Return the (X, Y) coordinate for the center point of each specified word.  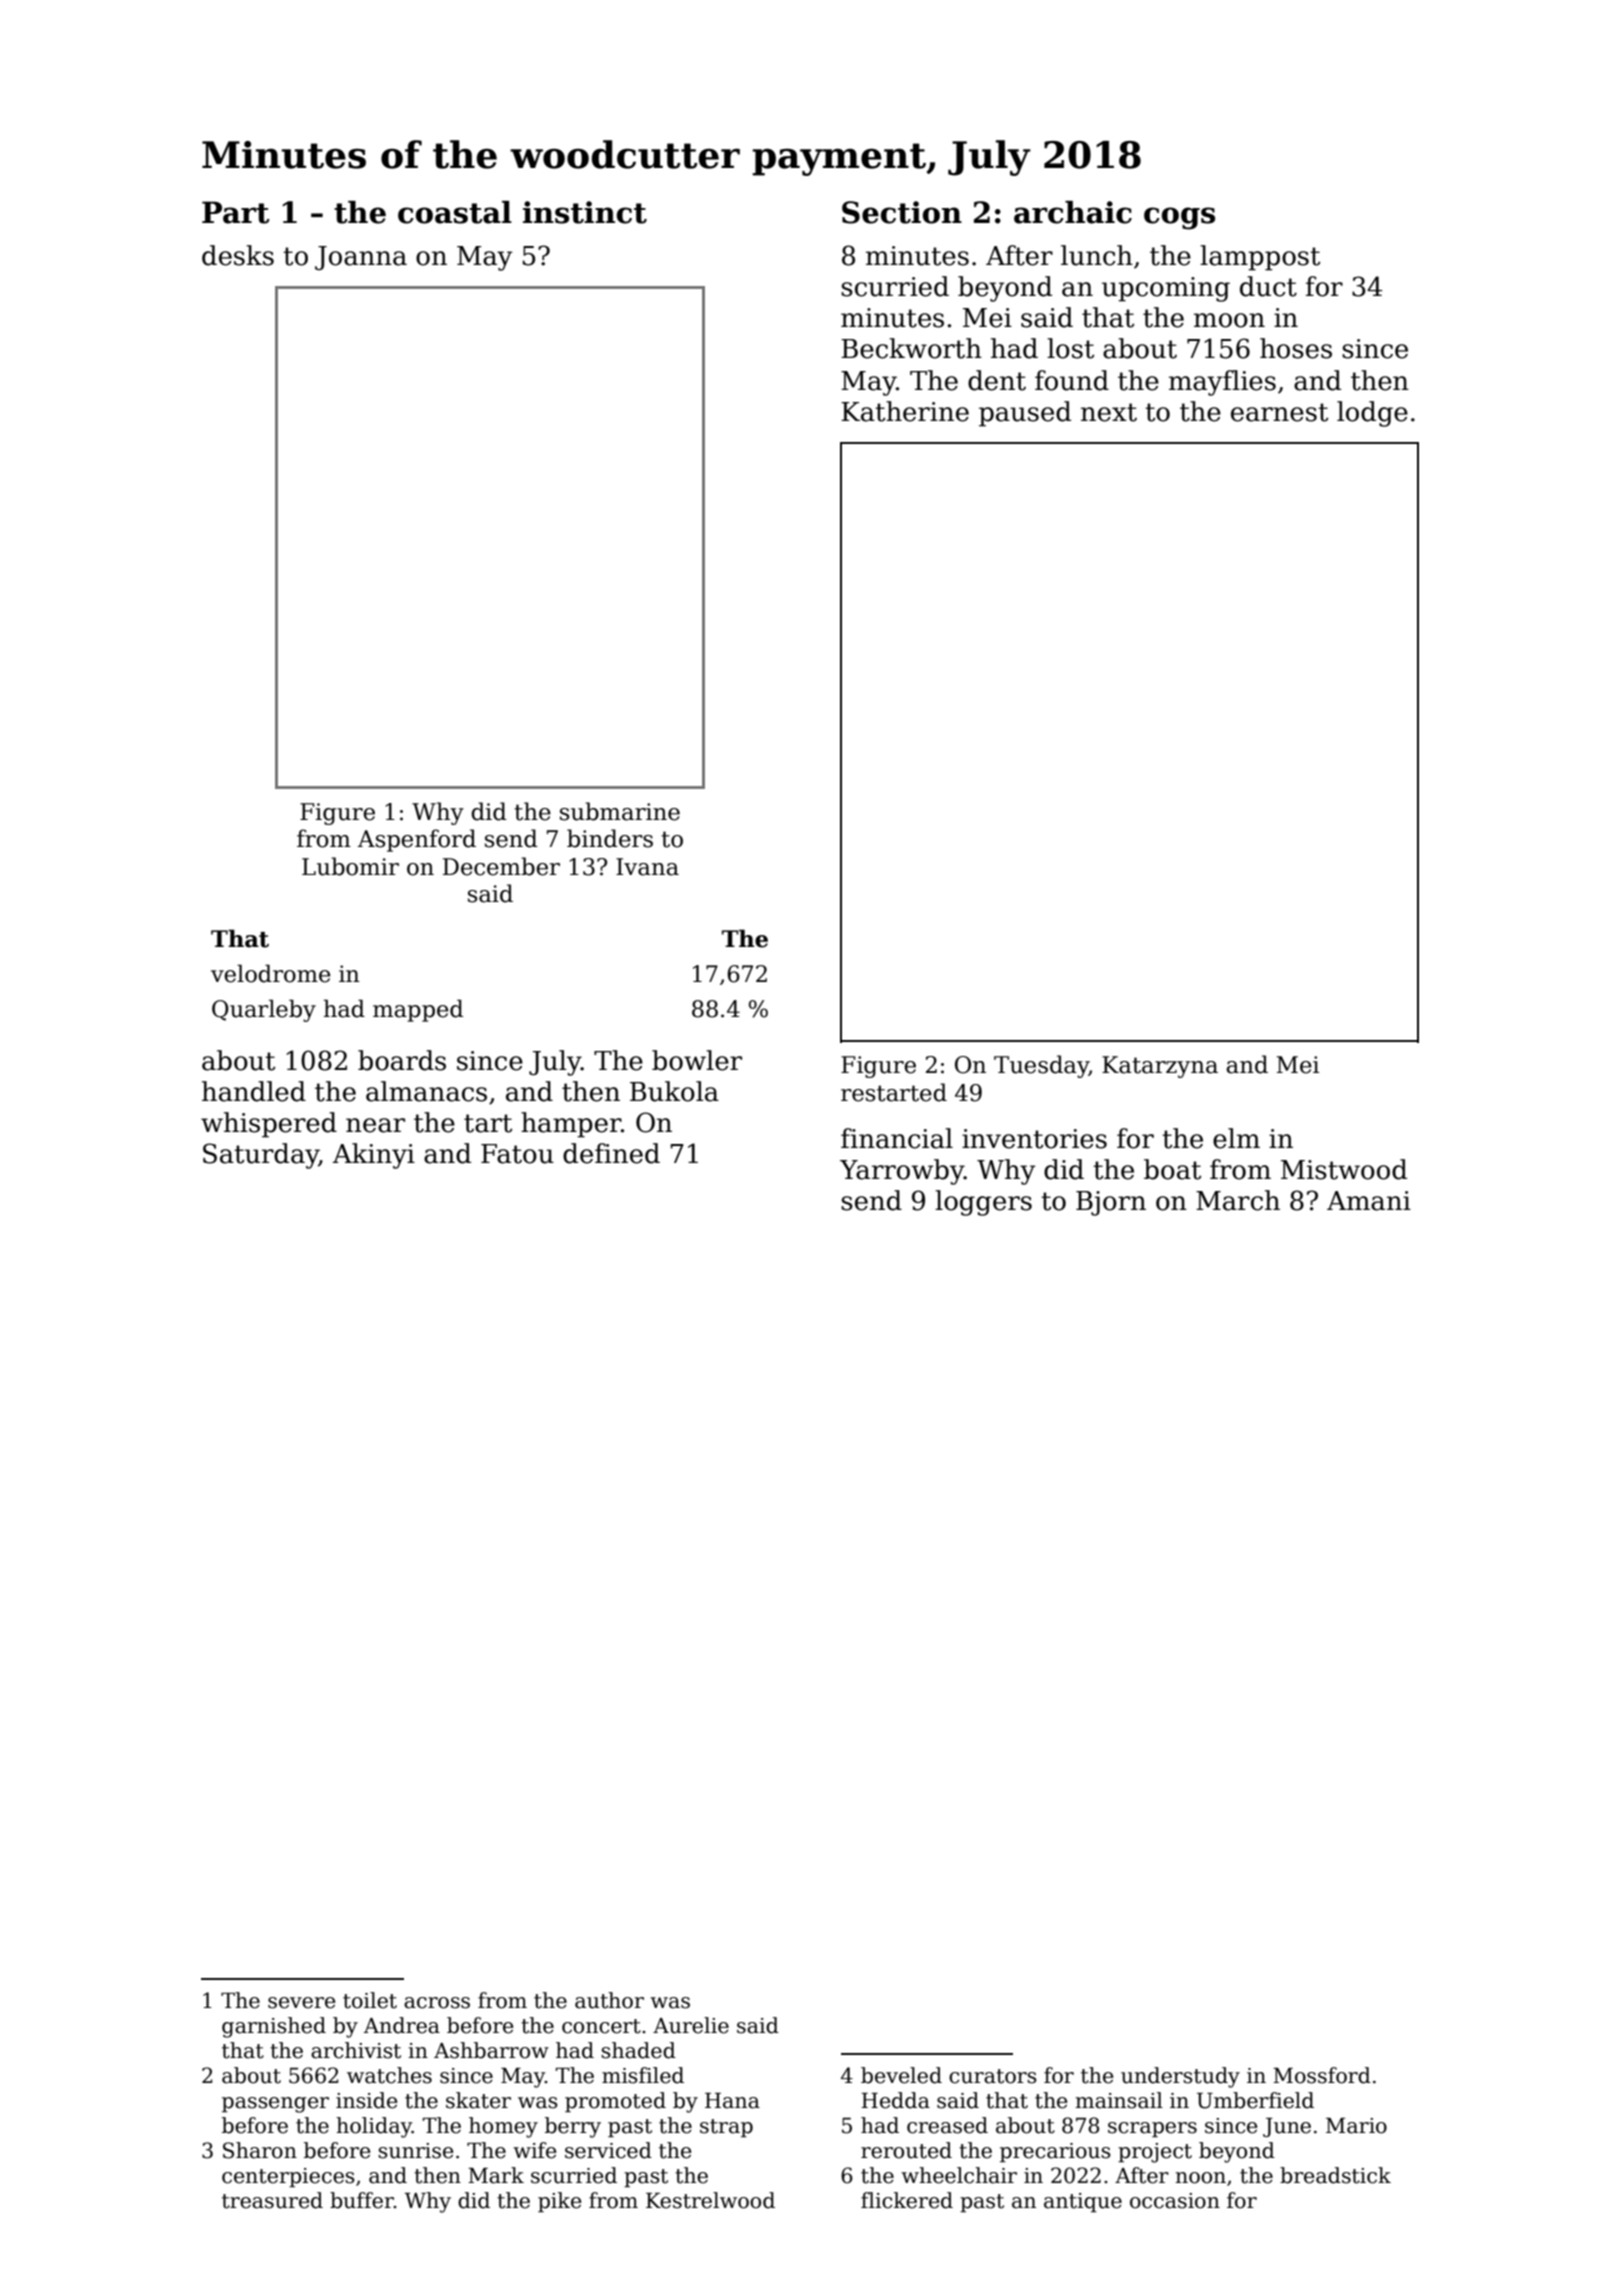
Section (902, 212)
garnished (274, 2027)
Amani (1369, 1201)
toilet (370, 2000)
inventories (1034, 1139)
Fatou (517, 1154)
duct (1268, 286)
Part (236, 212)
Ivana (647, 867)
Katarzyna (1160, 1067)
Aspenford (417, 840)
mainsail (1119, 2100)
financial (897, 1138)
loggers (983, 1203)
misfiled (643, 2075)
